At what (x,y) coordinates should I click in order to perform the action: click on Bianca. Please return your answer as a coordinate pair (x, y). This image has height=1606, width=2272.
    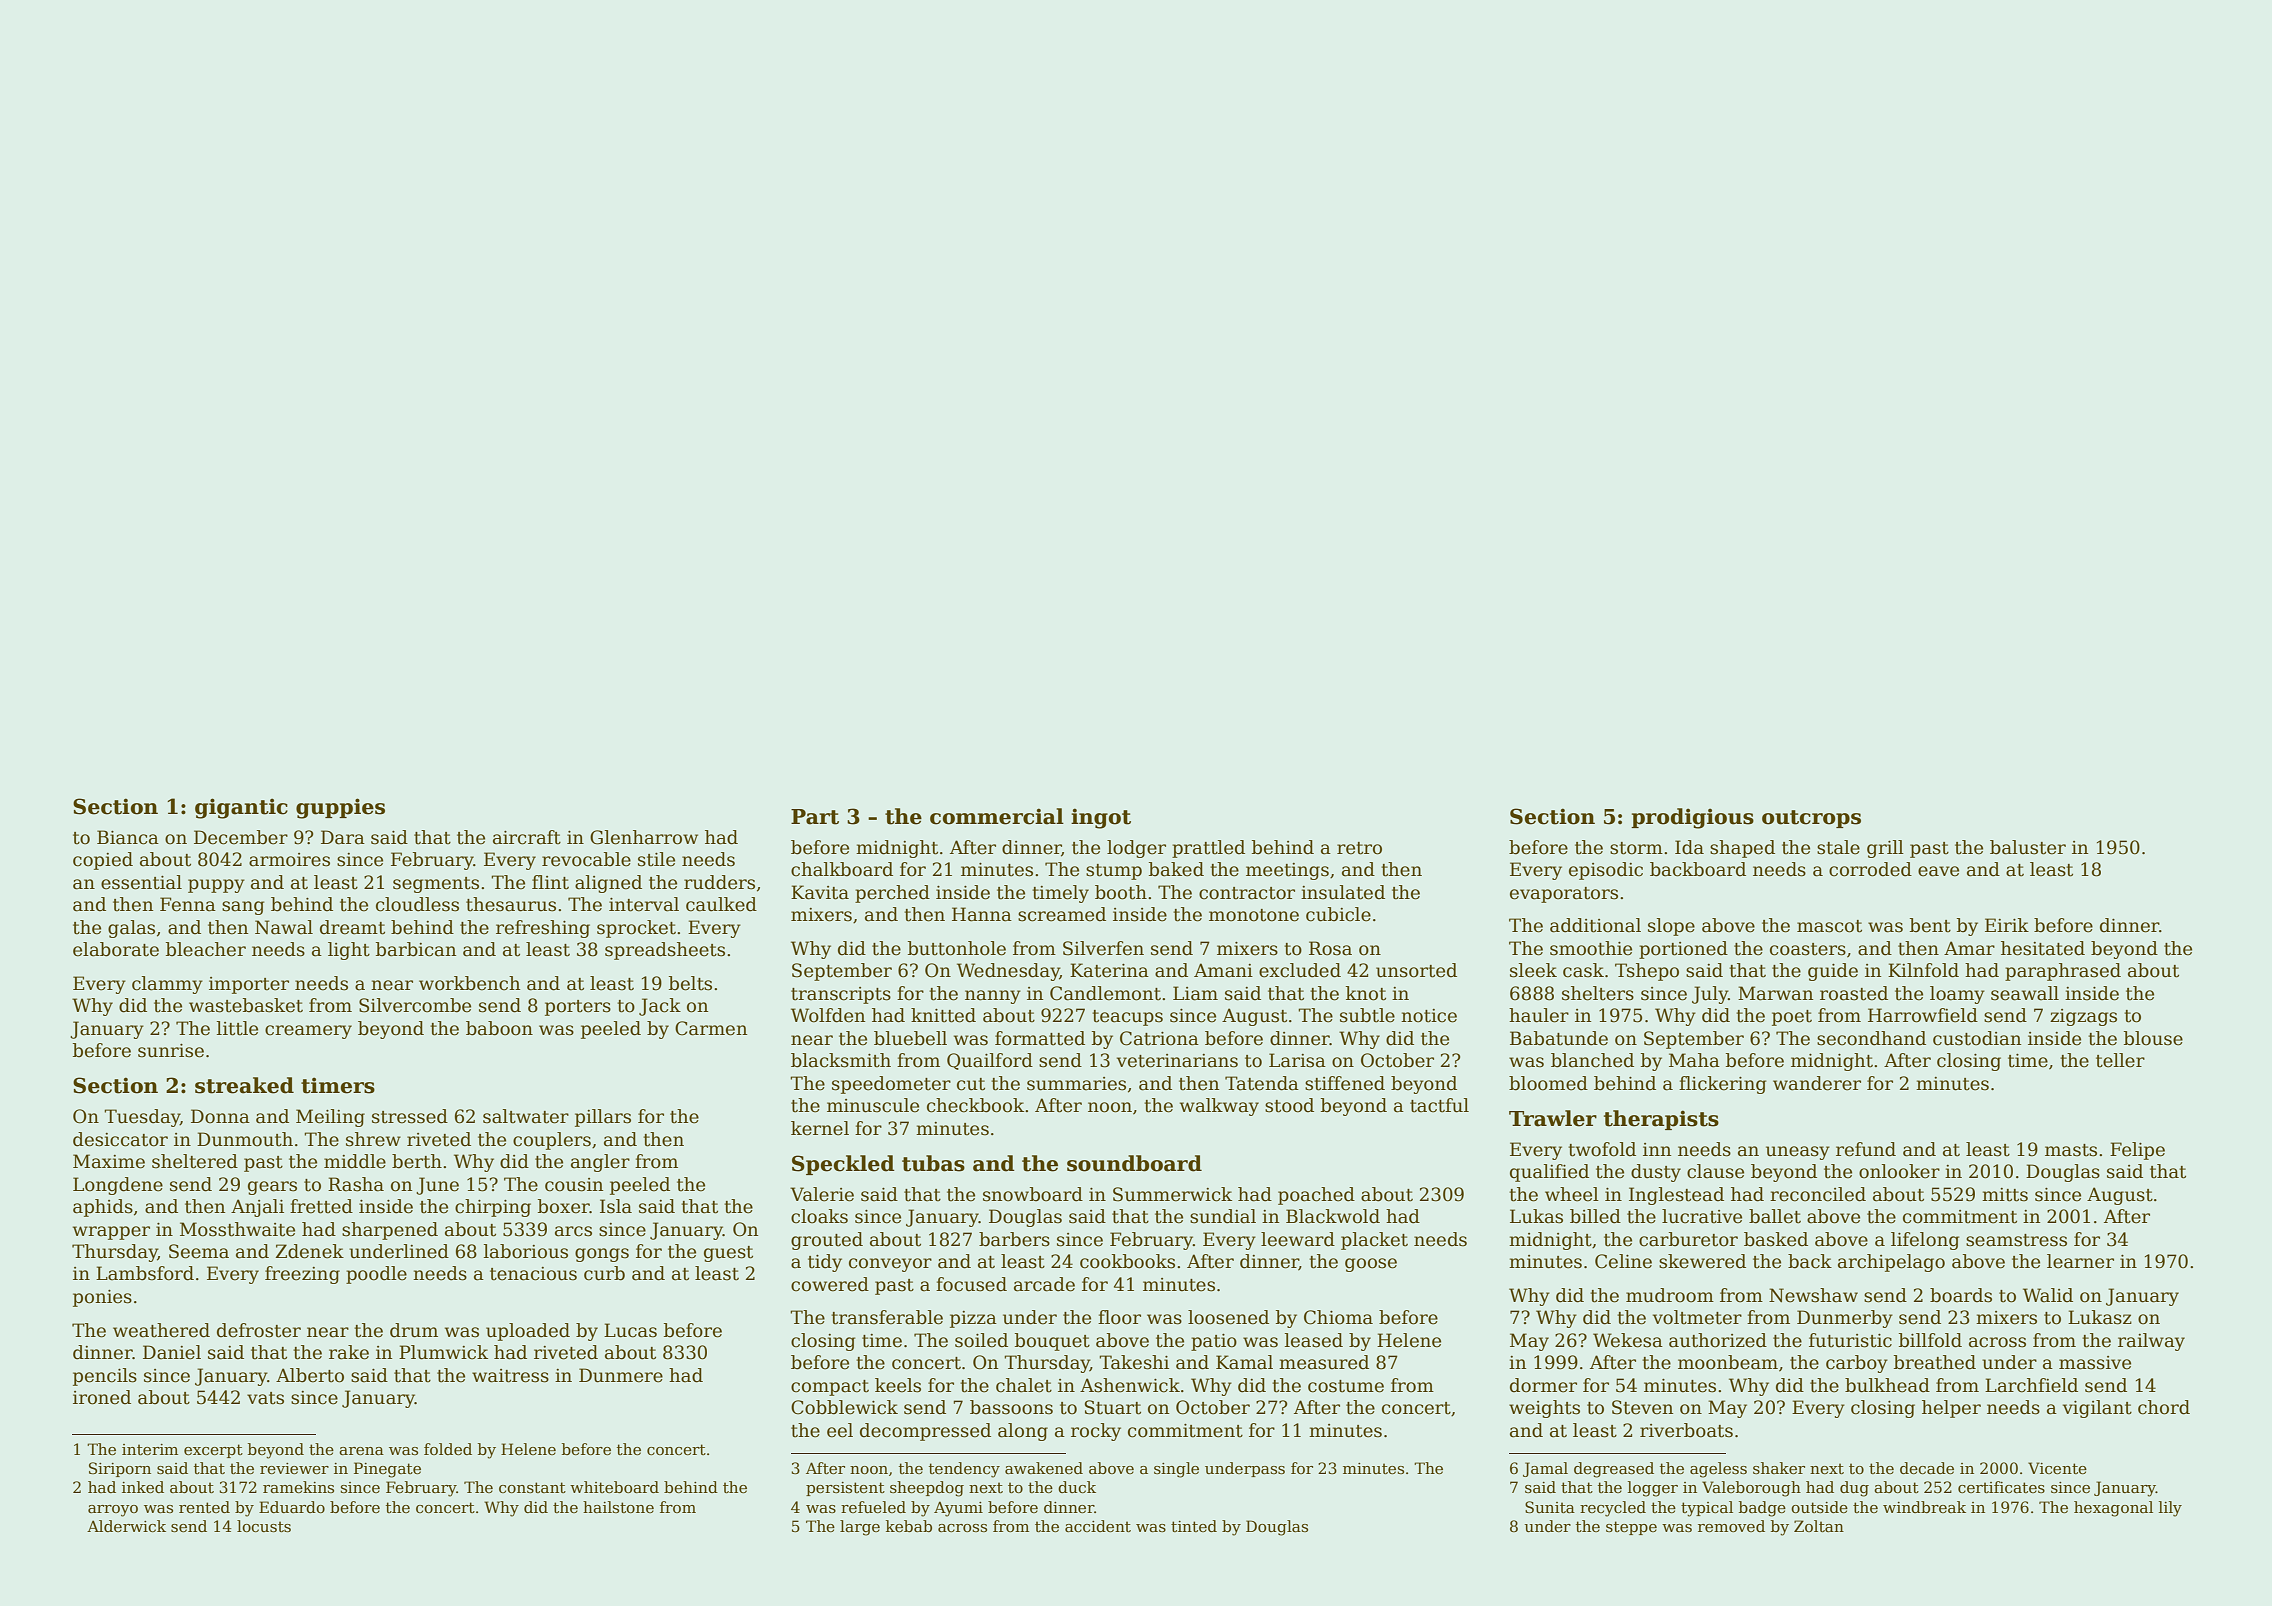
    Looking at the image, I should click on (128, 837).
